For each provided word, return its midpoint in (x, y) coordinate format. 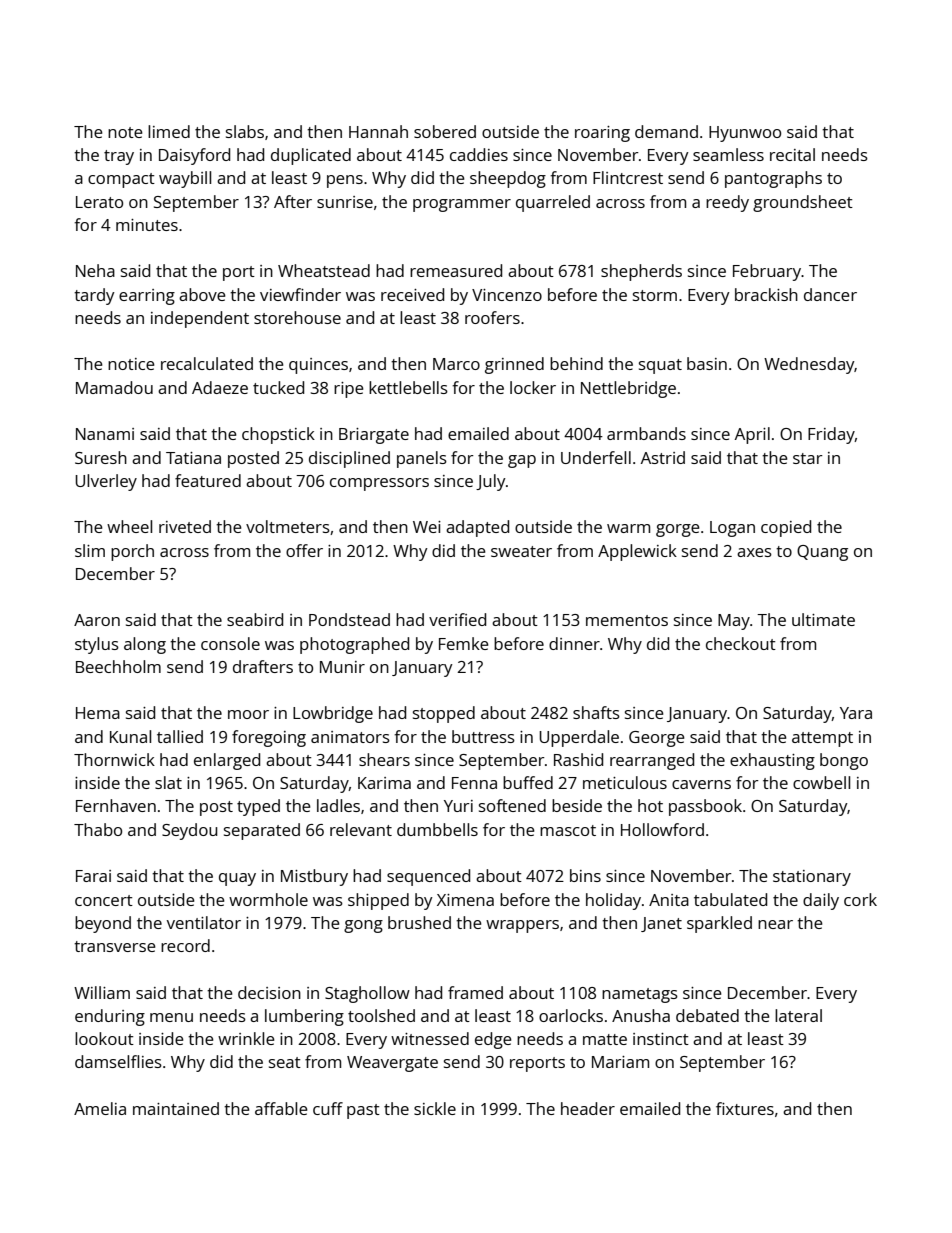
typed (258, 807)
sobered (445, 131)
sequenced (428, 877)
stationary (812, 878)
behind (576, 363)
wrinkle (246, 1038)
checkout (741, 643)
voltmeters (288, 526)
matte (605, 1039)
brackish (766, 294)
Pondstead (349, 619)
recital (792, 154)
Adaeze (220, 387)
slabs (245, 131)
